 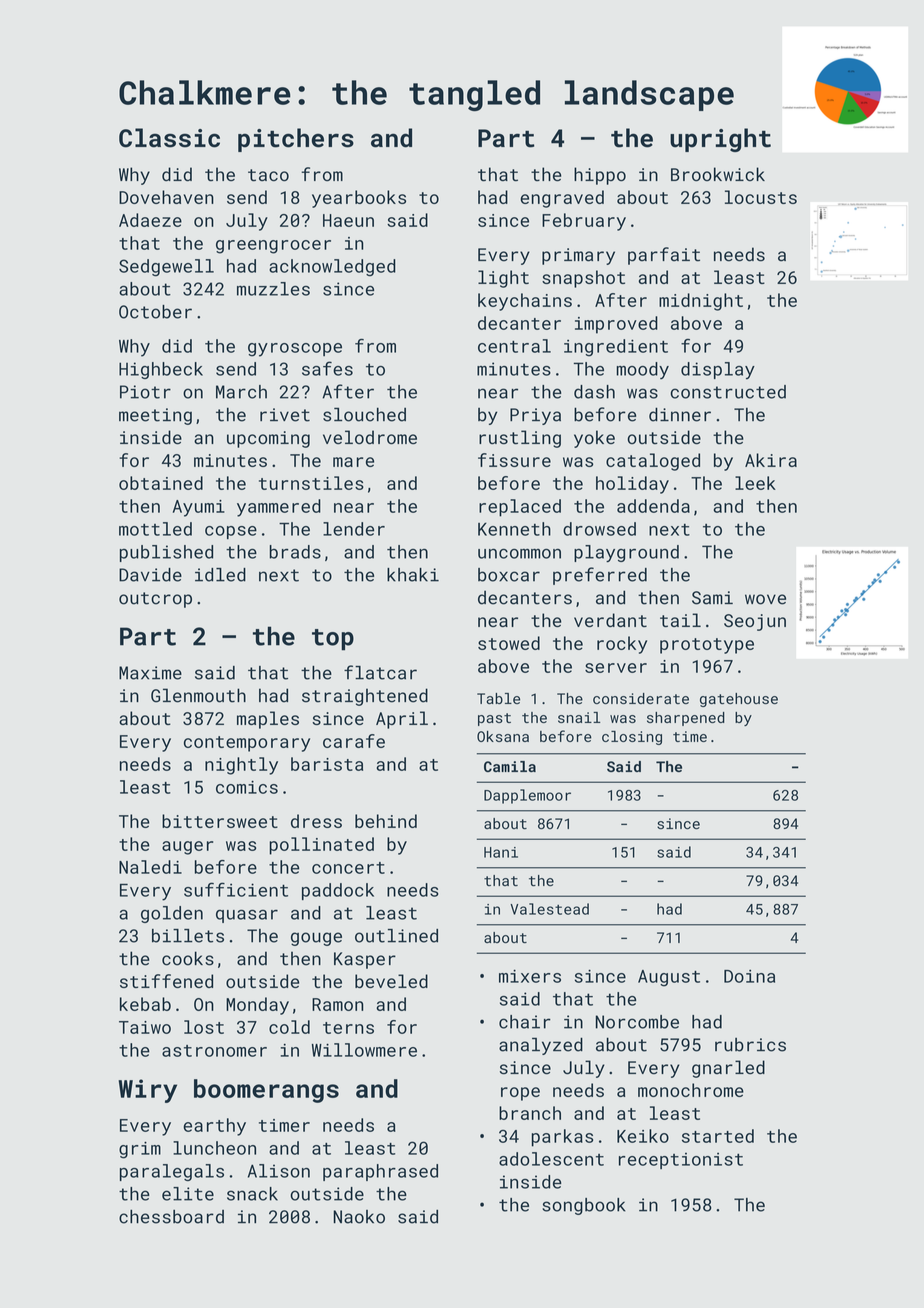 I want to click on boomerangs, so click(x=266, y=1091).
